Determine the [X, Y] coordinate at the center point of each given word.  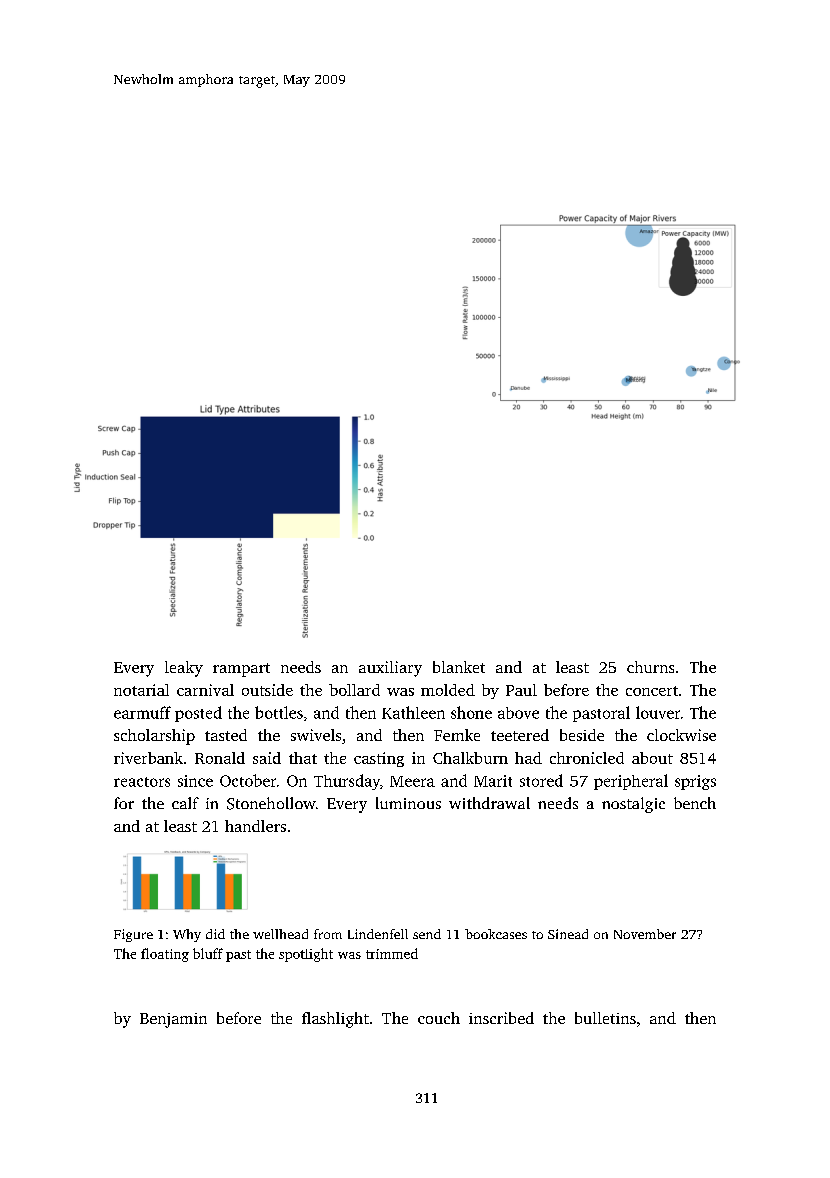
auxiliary [390, 669]
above [518, 713]
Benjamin [173, 1020]
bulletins [605, 1018]
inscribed [501, 1018]
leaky [184, 669]
